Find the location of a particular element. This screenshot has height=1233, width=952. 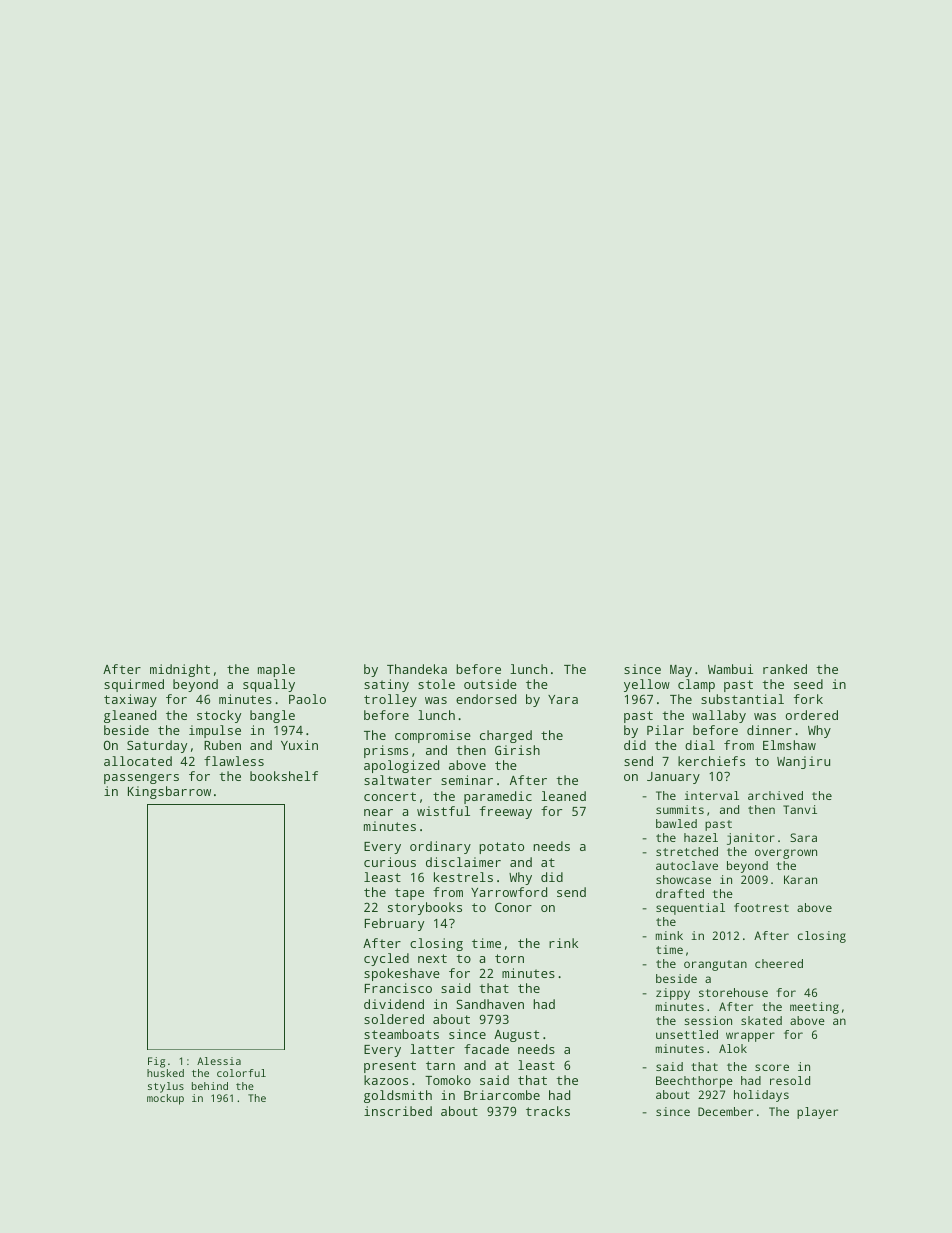

orangutan is located at coordinates (715, 965).
